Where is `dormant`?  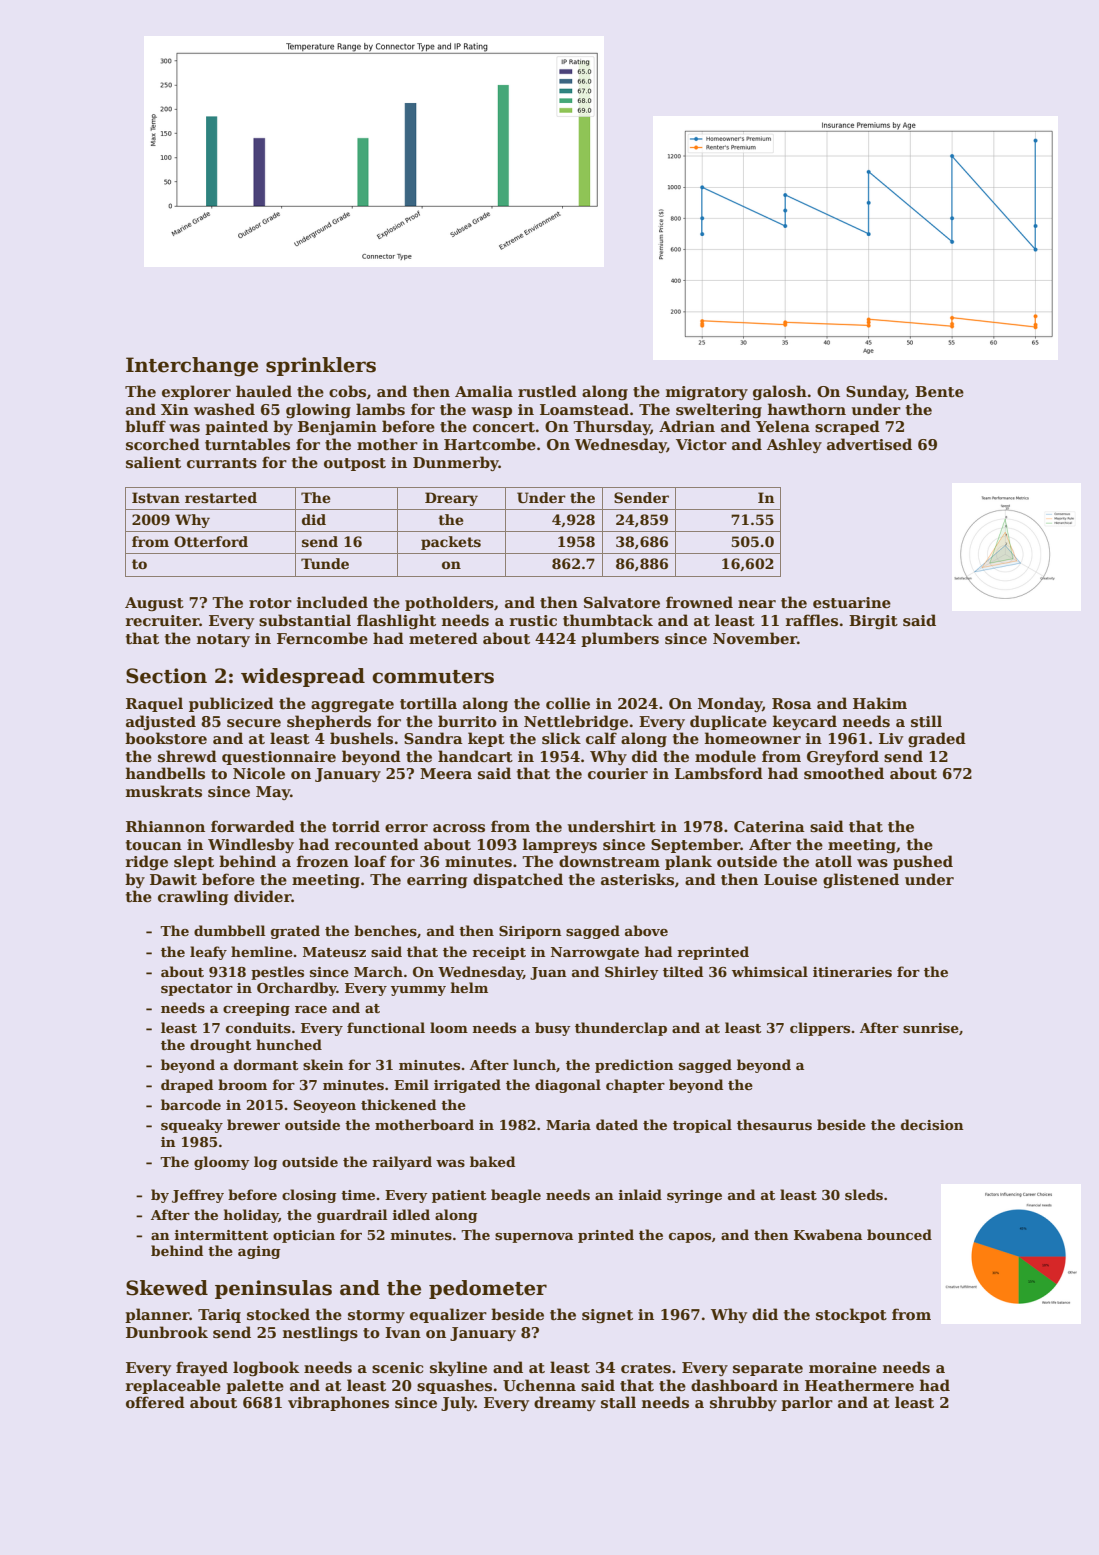 dormant is located at coordinates (266, 1064).
